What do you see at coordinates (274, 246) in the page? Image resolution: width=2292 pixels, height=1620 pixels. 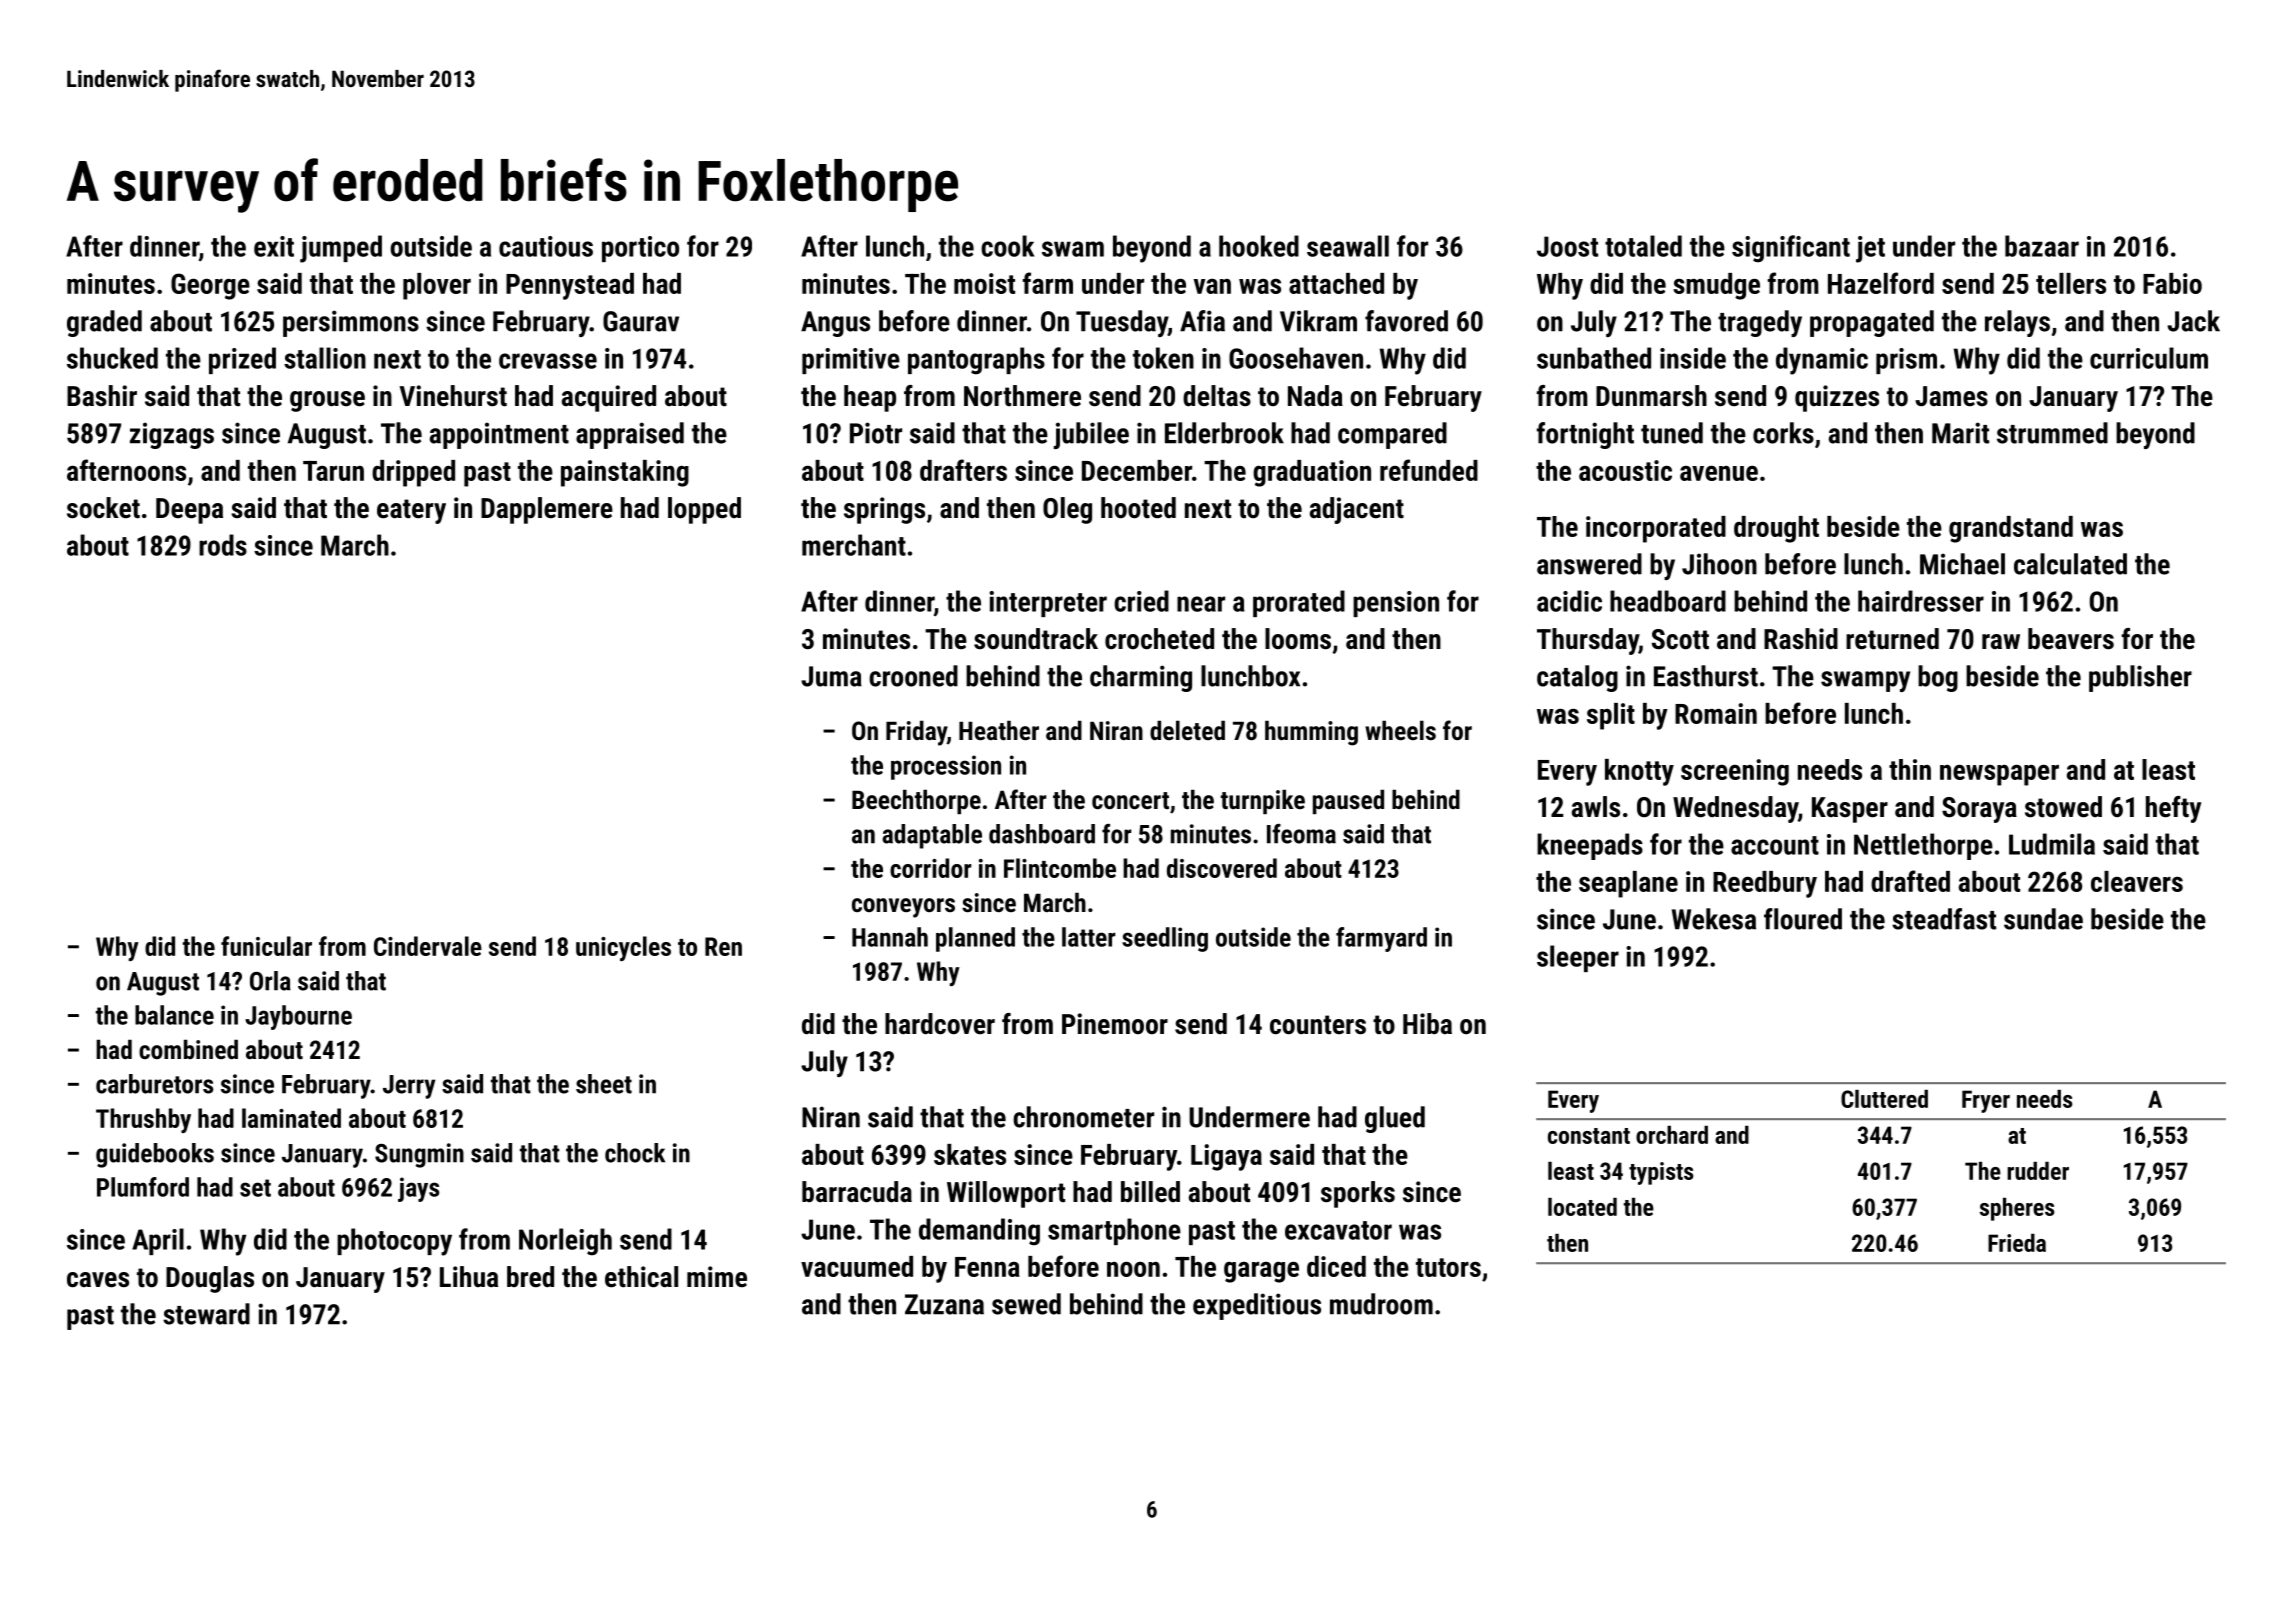 I see `exit` at bounding box center [274, 246].
